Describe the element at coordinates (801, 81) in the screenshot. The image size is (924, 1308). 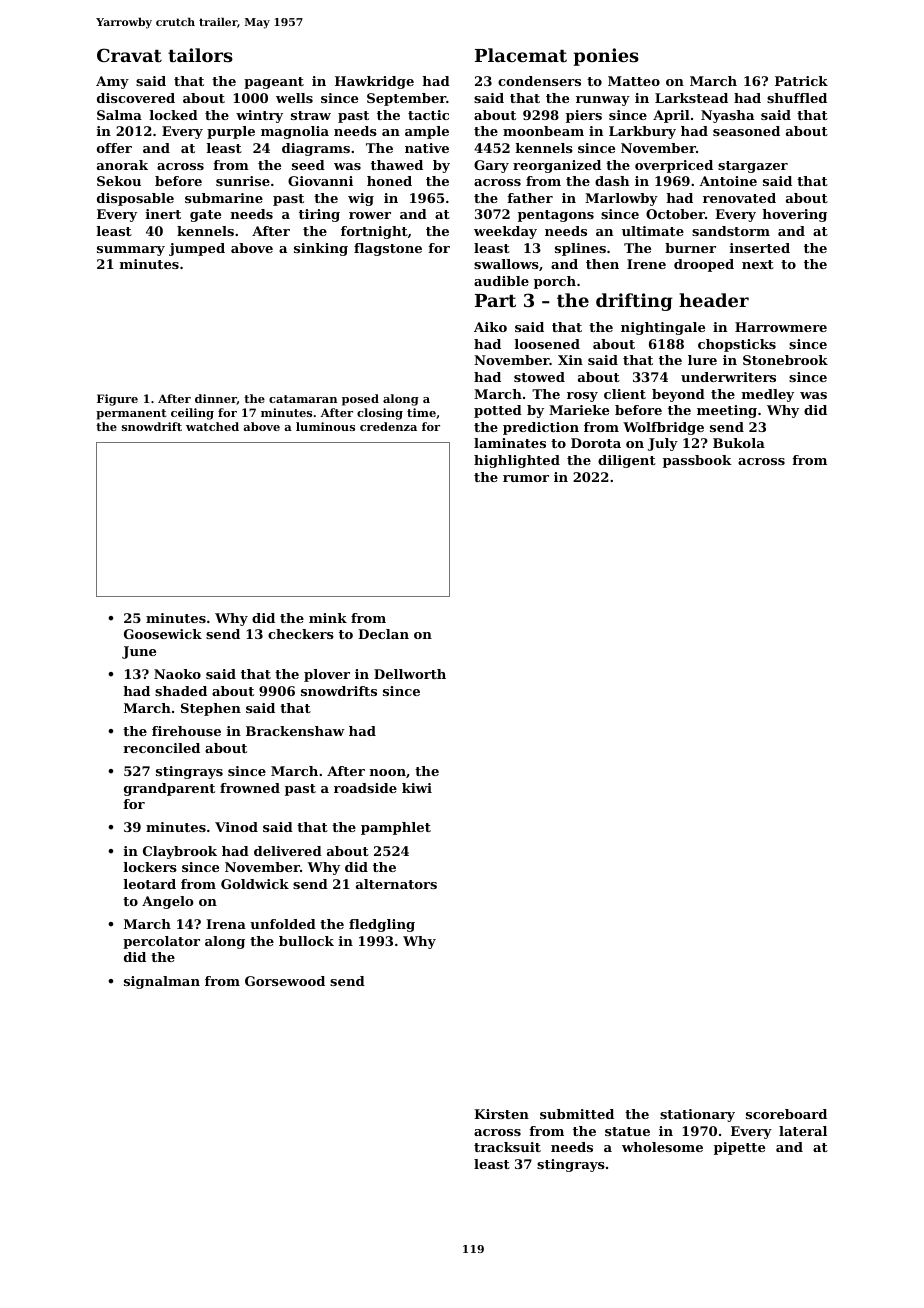
I see `Patrick` at that location.
